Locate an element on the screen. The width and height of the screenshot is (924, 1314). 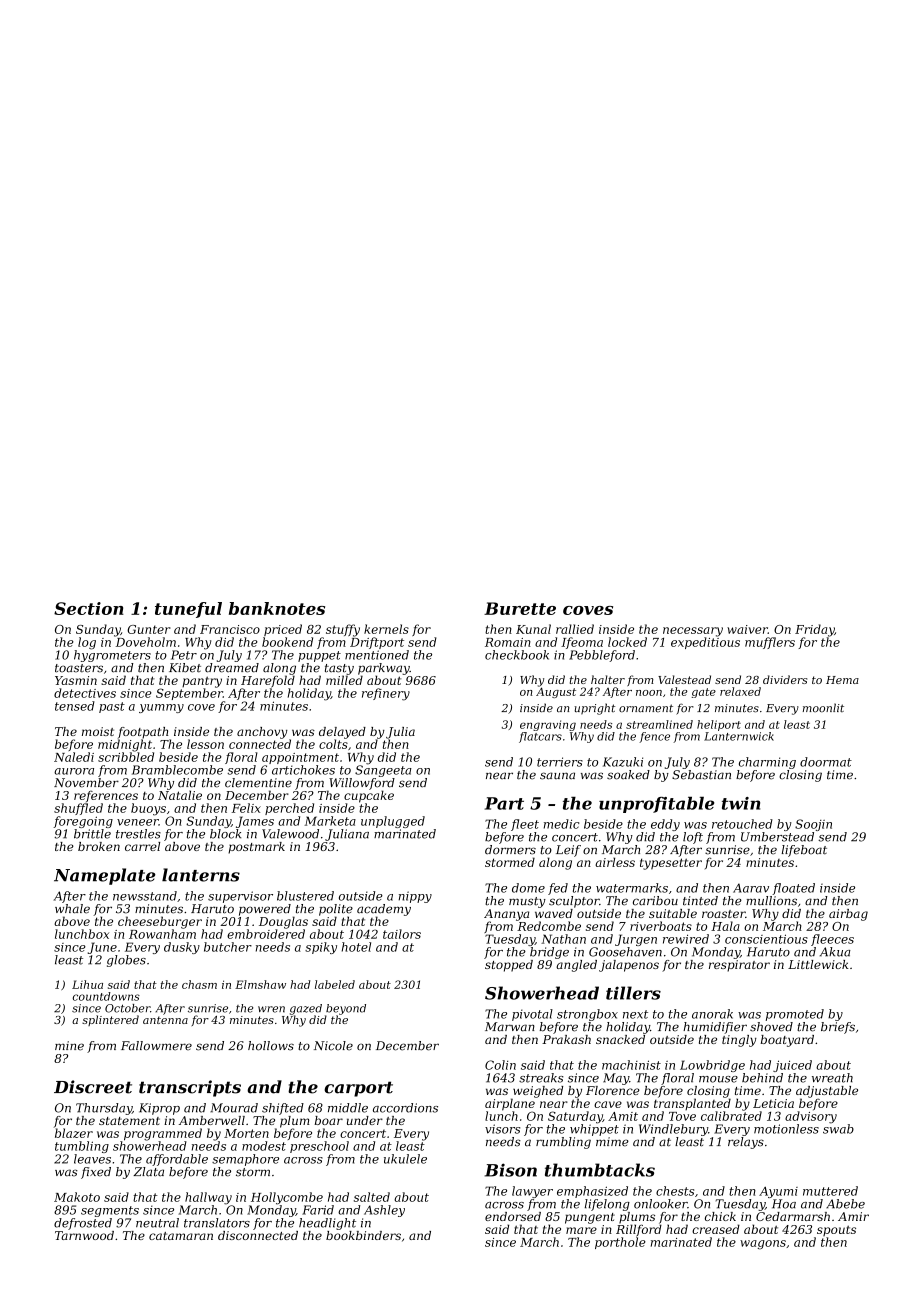
November is located at coordinates (86, 783).
